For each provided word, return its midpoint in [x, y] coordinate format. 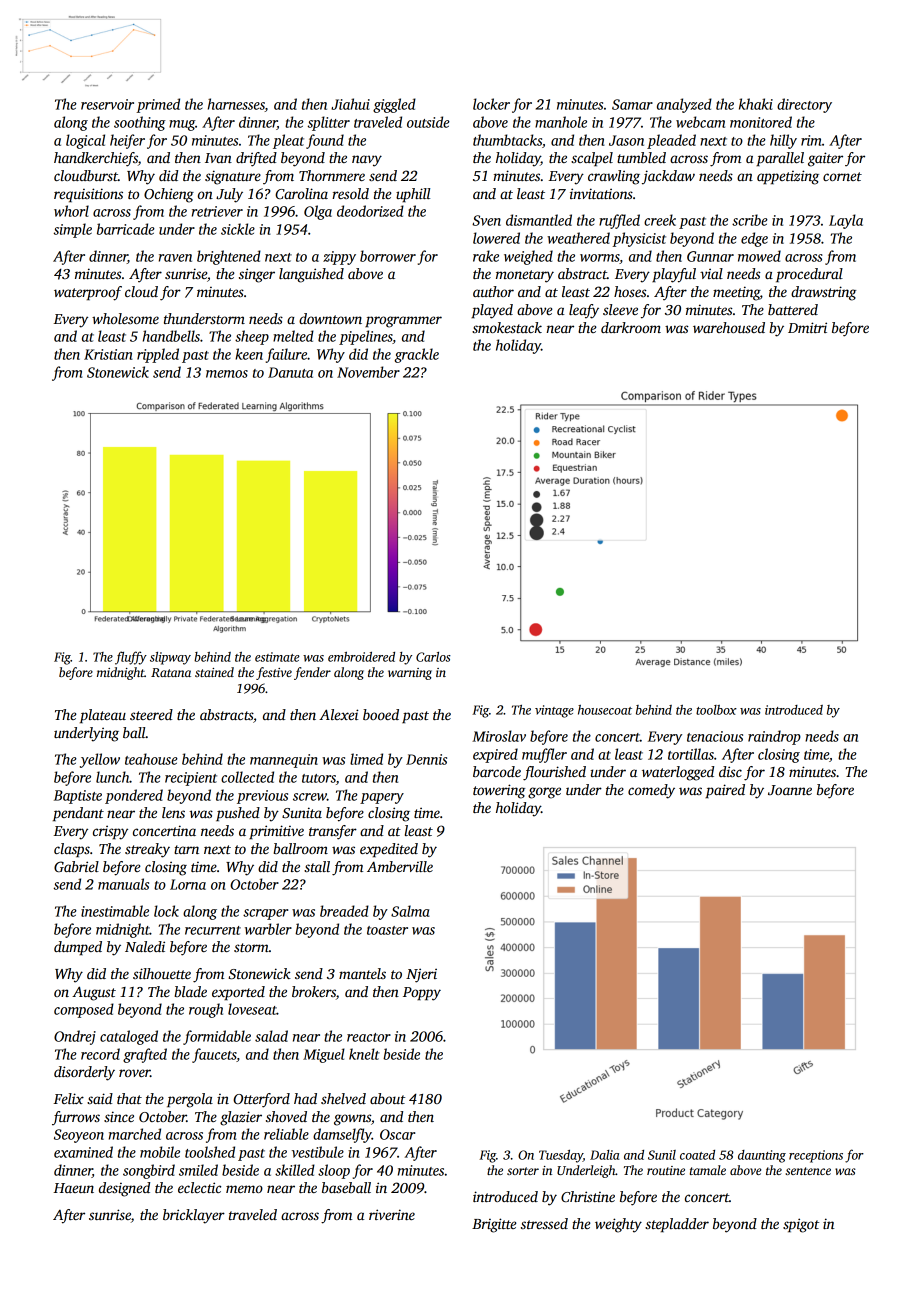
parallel [780, 159]
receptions [816, 1156]
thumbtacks [507, 140]
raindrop [774, 737]
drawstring [823, 293]
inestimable [115, 911]
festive [274, 673]
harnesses [236, 105]
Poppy [422, 994]
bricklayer [194, 1216]
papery [382, 798]
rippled [158, 355]
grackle [416, 355]
